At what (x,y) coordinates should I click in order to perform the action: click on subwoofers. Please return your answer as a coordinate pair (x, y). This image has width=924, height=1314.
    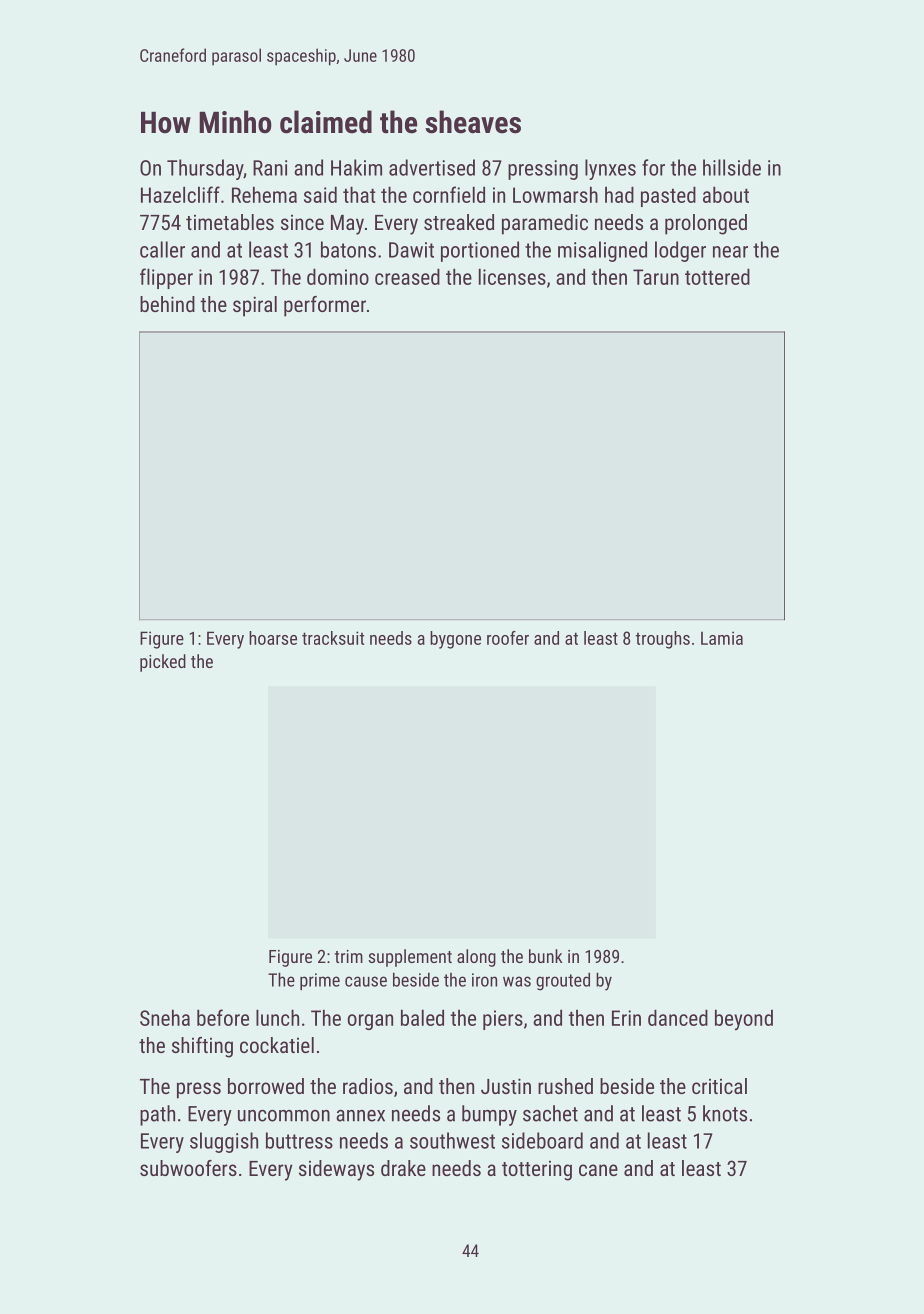
    Looking at the image, I should click on (188, 1168).
